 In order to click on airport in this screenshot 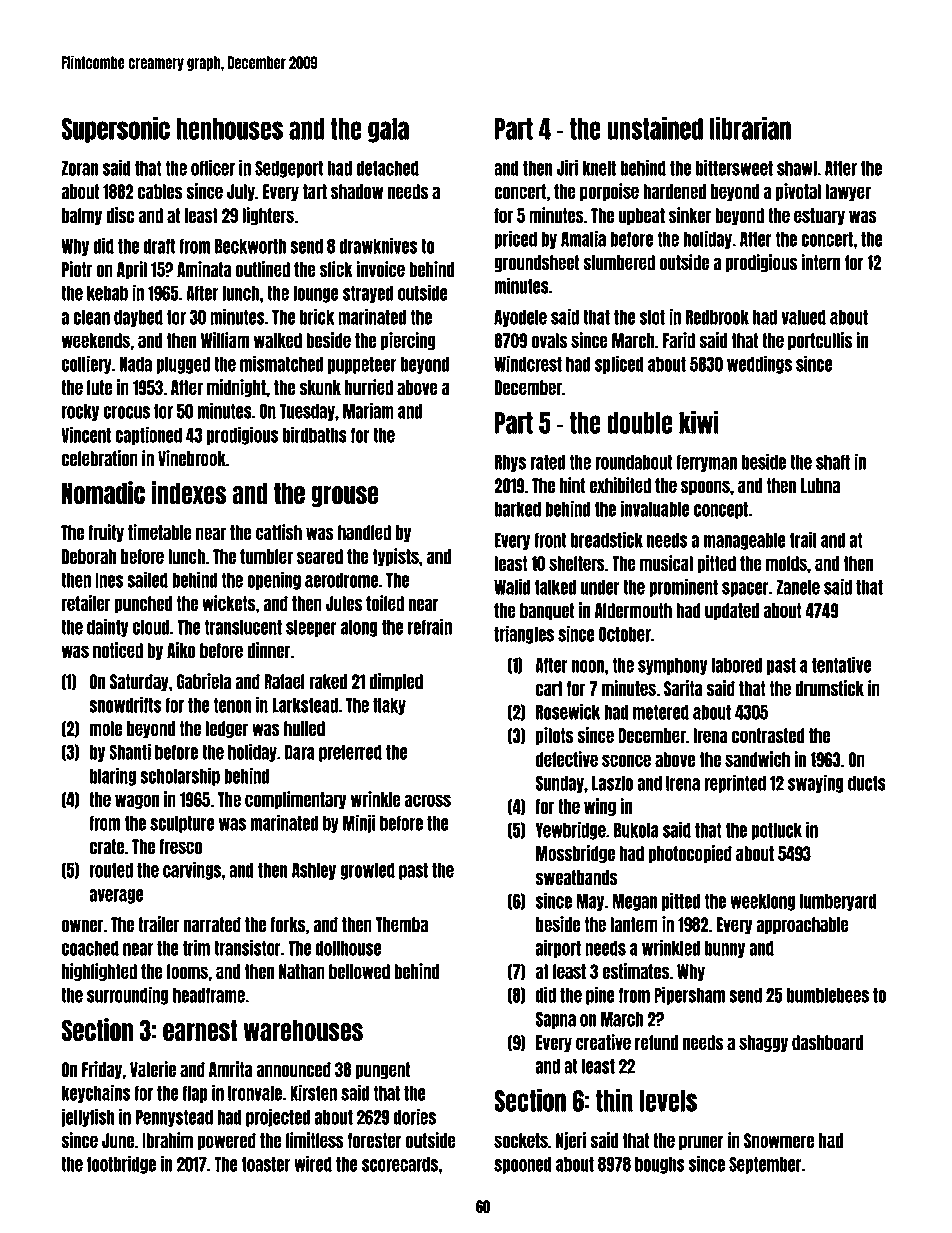, I will do `click(558, 949)`.
